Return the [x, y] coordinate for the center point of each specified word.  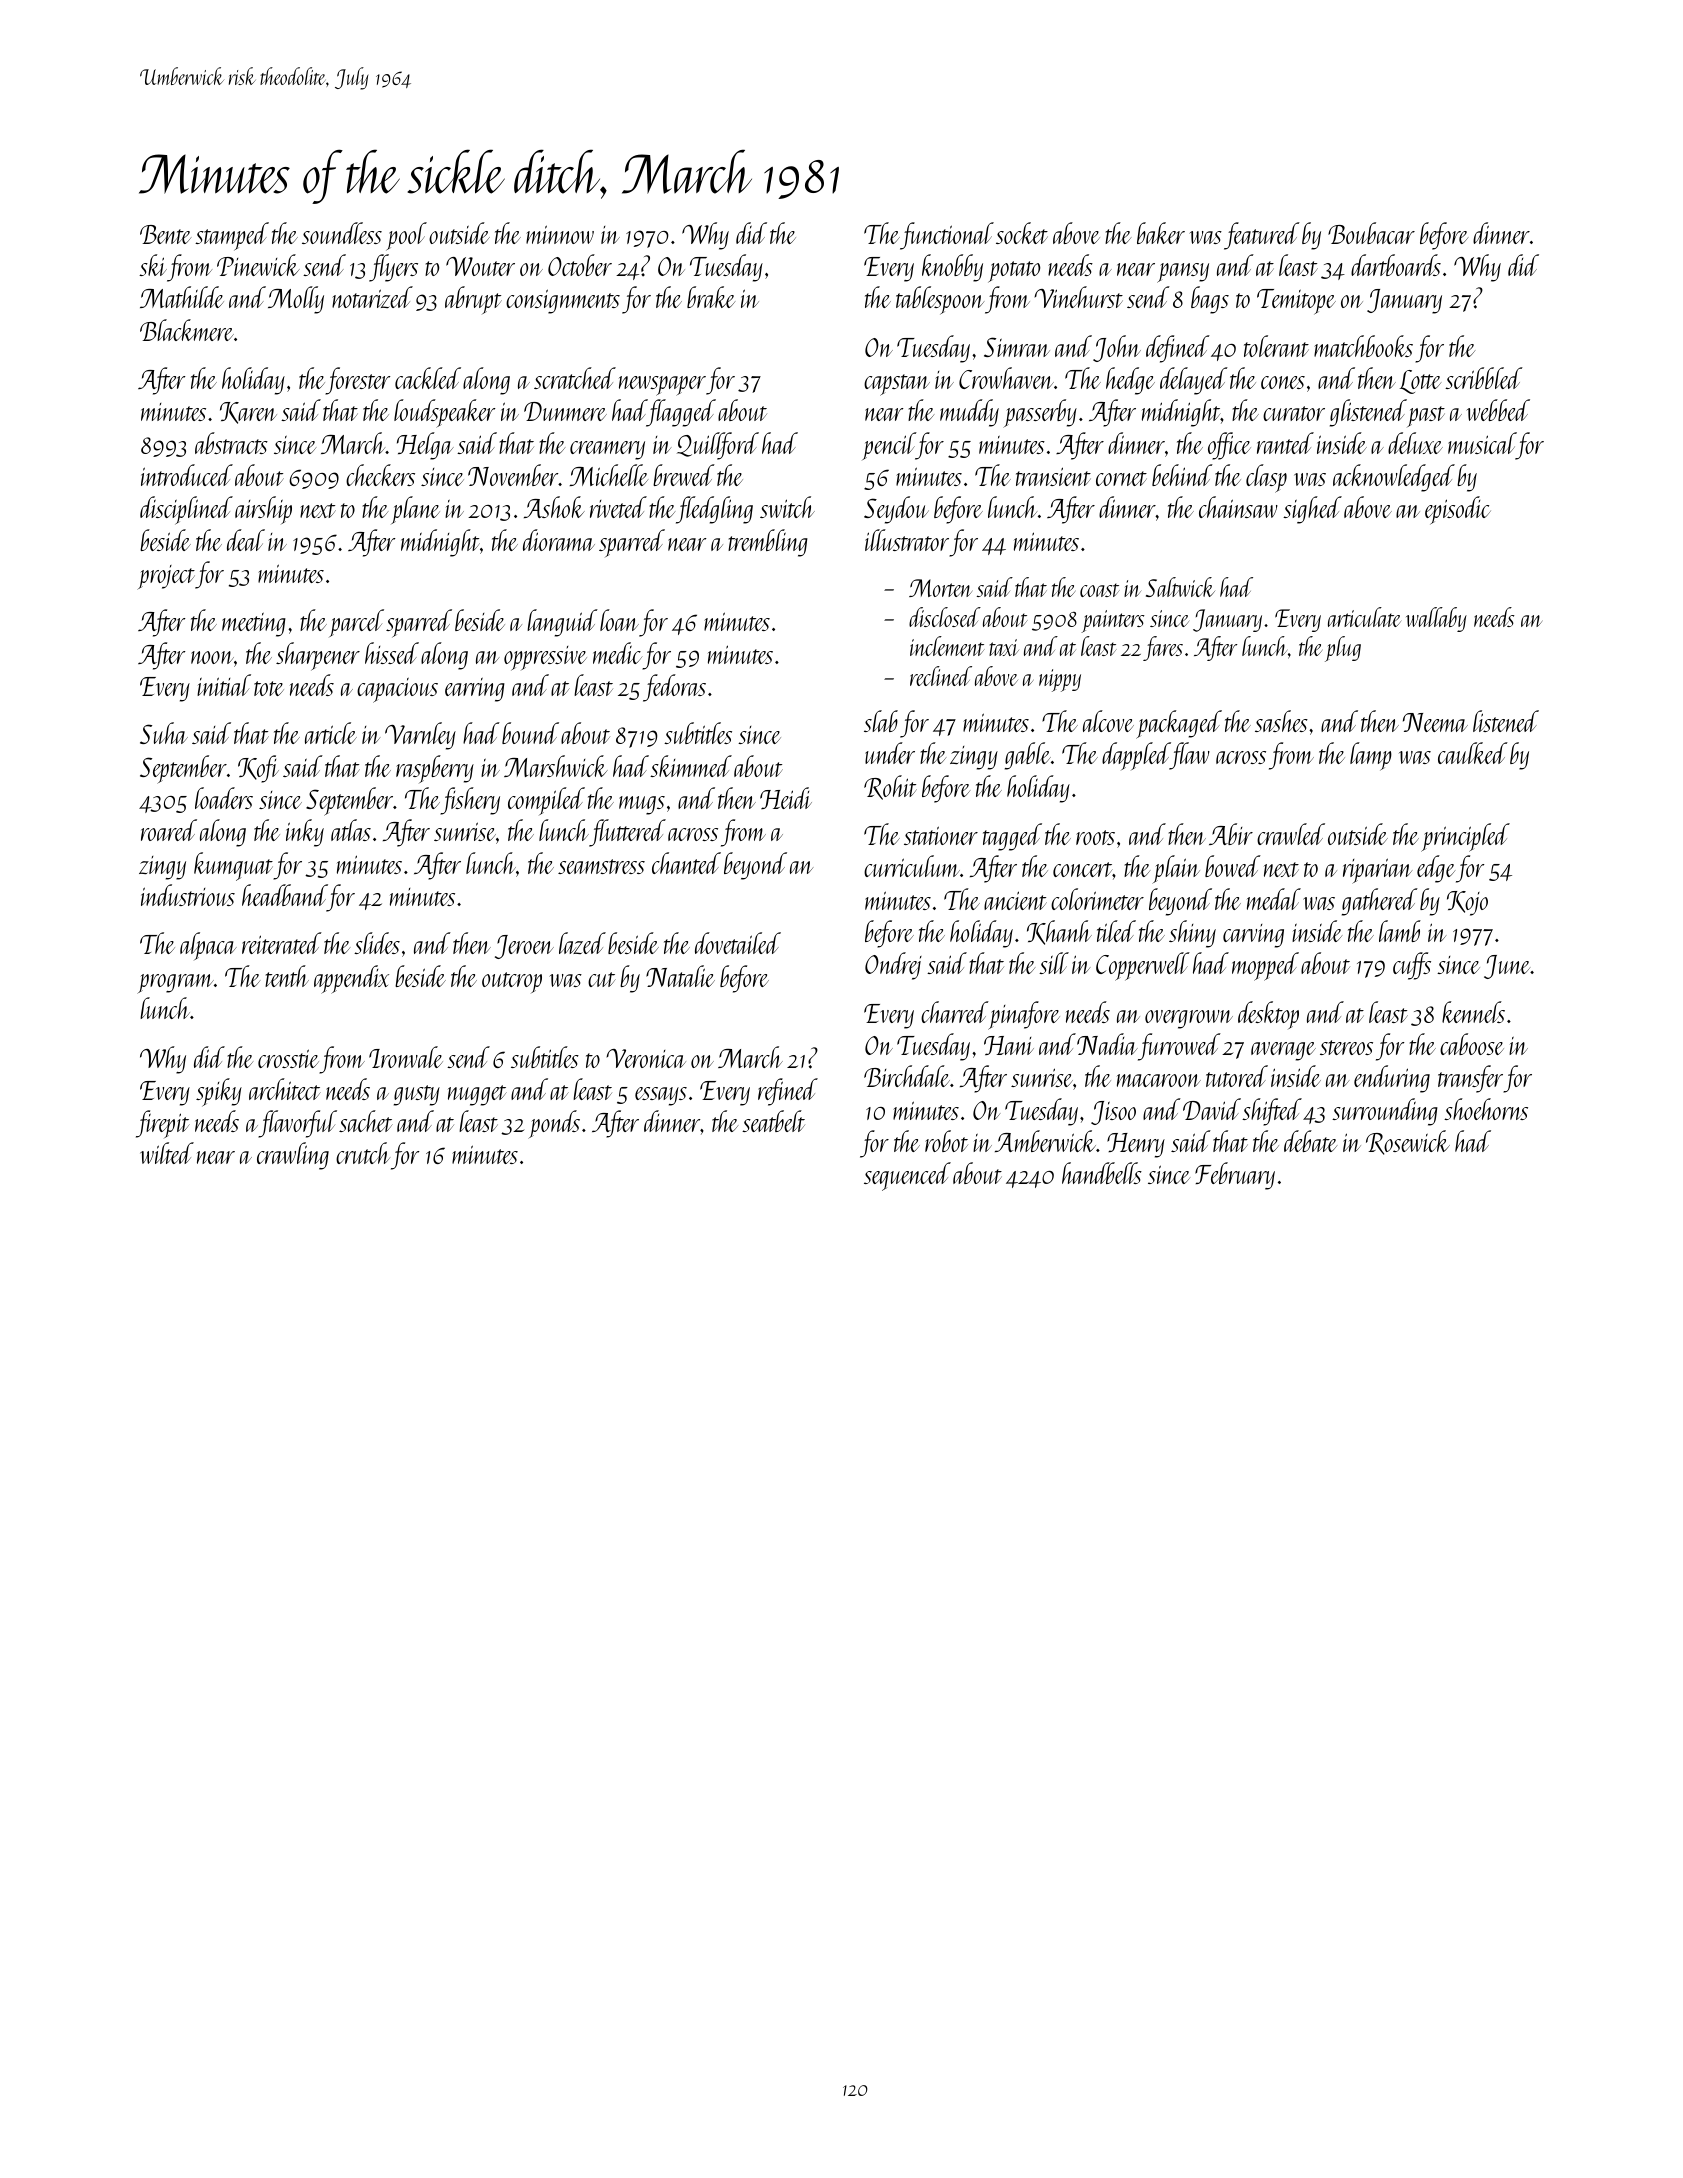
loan [619, 620]
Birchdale [907, 1076]
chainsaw [1238, 507]
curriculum [912, 866]
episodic [1458, 510]
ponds [554, 1124]
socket [1022, 233]
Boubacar [1371, 233]
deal [246, 540]
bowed [1233, 866]
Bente [165, 234]
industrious [188, 895]
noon [212, 657]
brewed [684, 475]
